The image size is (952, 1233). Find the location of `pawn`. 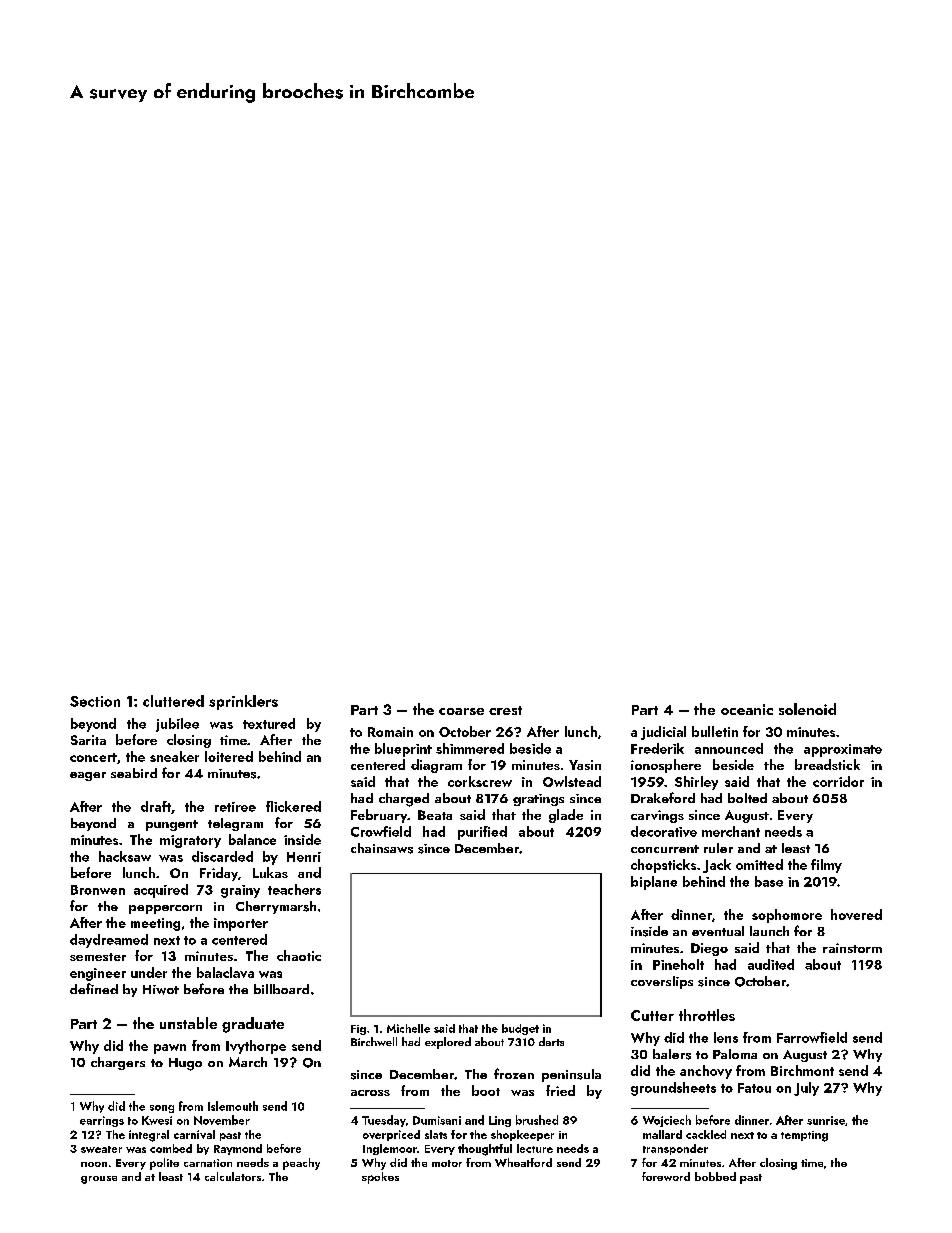

pawn is located at coordinates (170, 1049).
